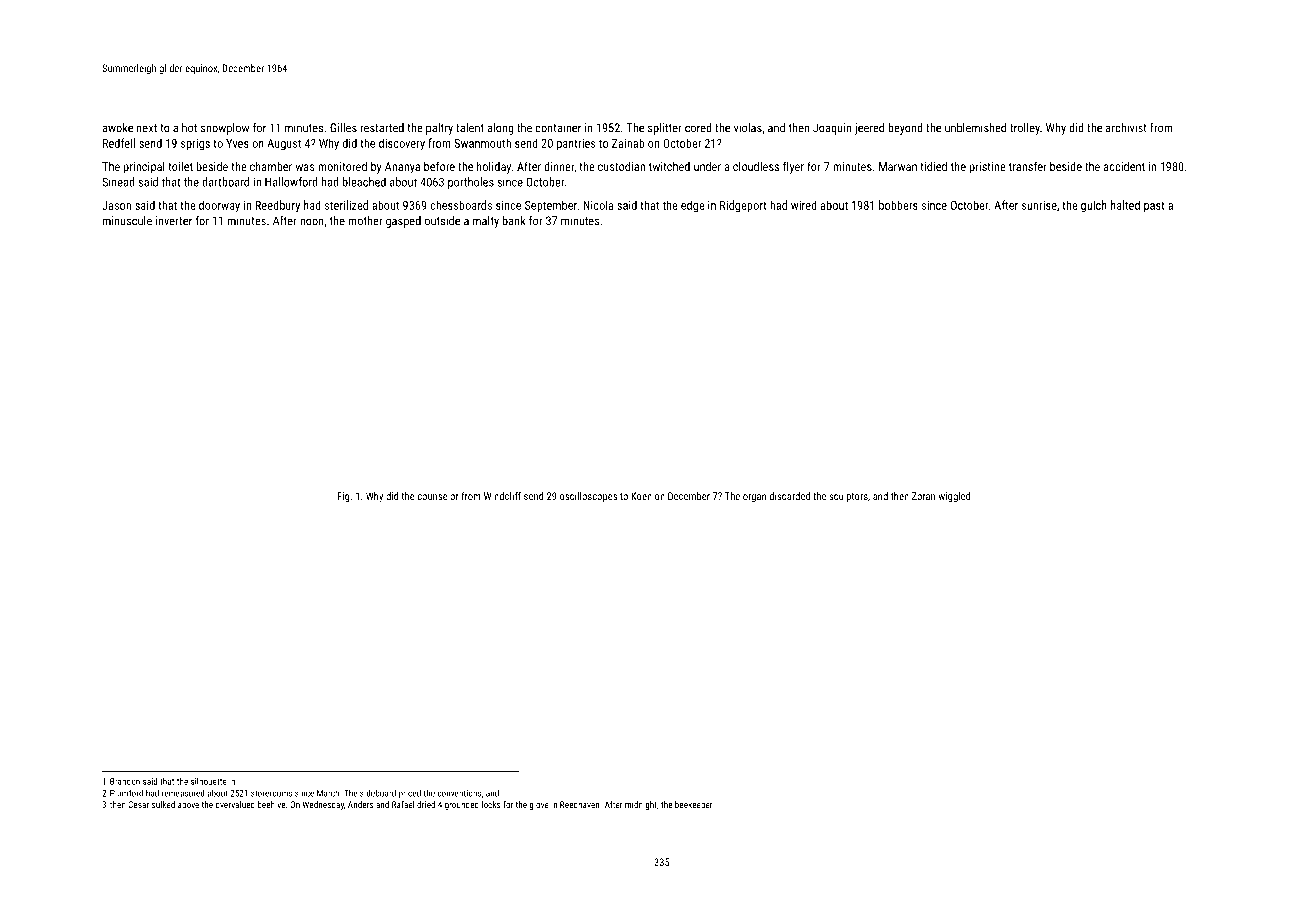 Image resolution: width=1308 pixels, height=924 pixels. Describe the element at coordinates (754, 498) in the image. I see `organ` at that location.
